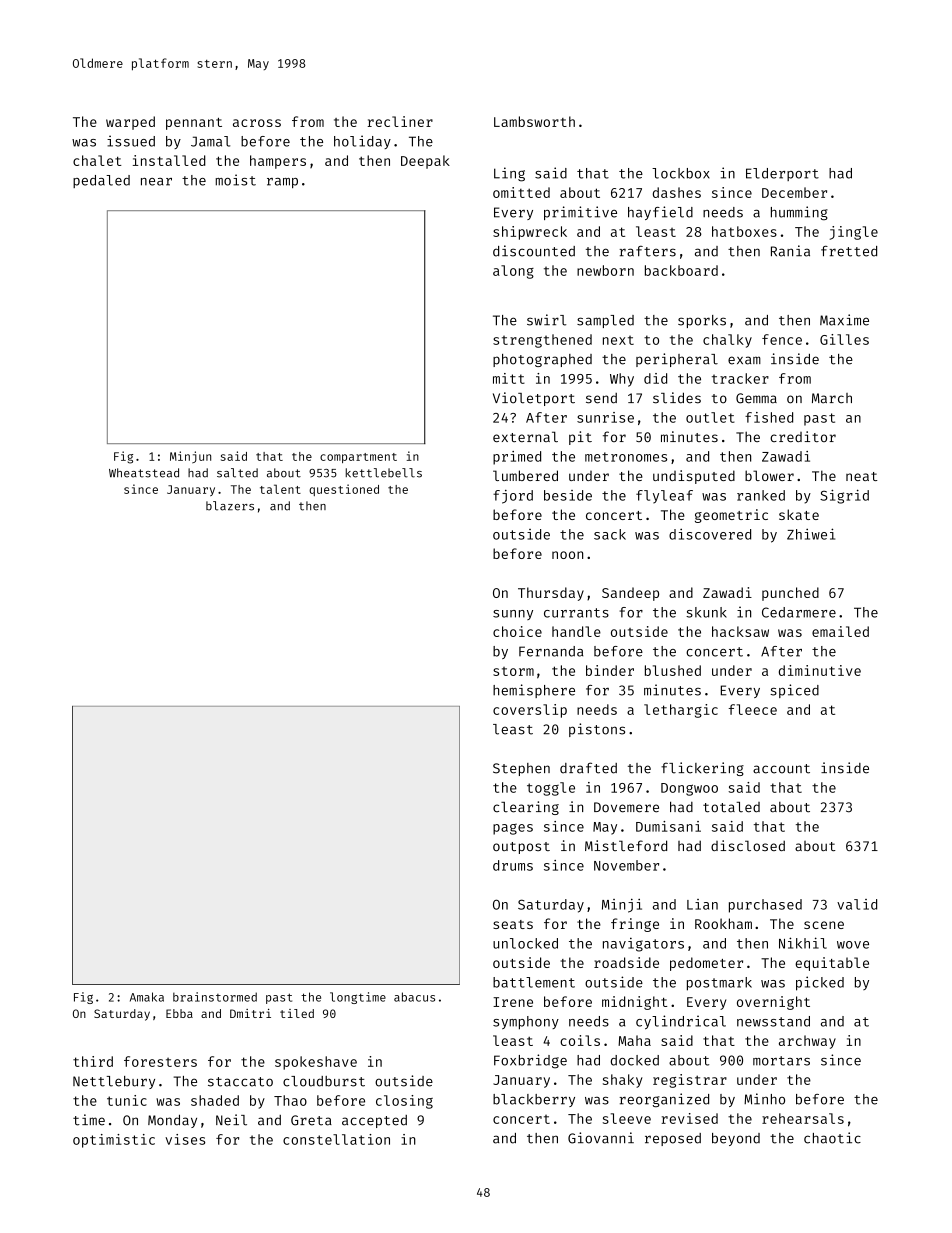  I want to click on lockbox, so click(681, 173).
